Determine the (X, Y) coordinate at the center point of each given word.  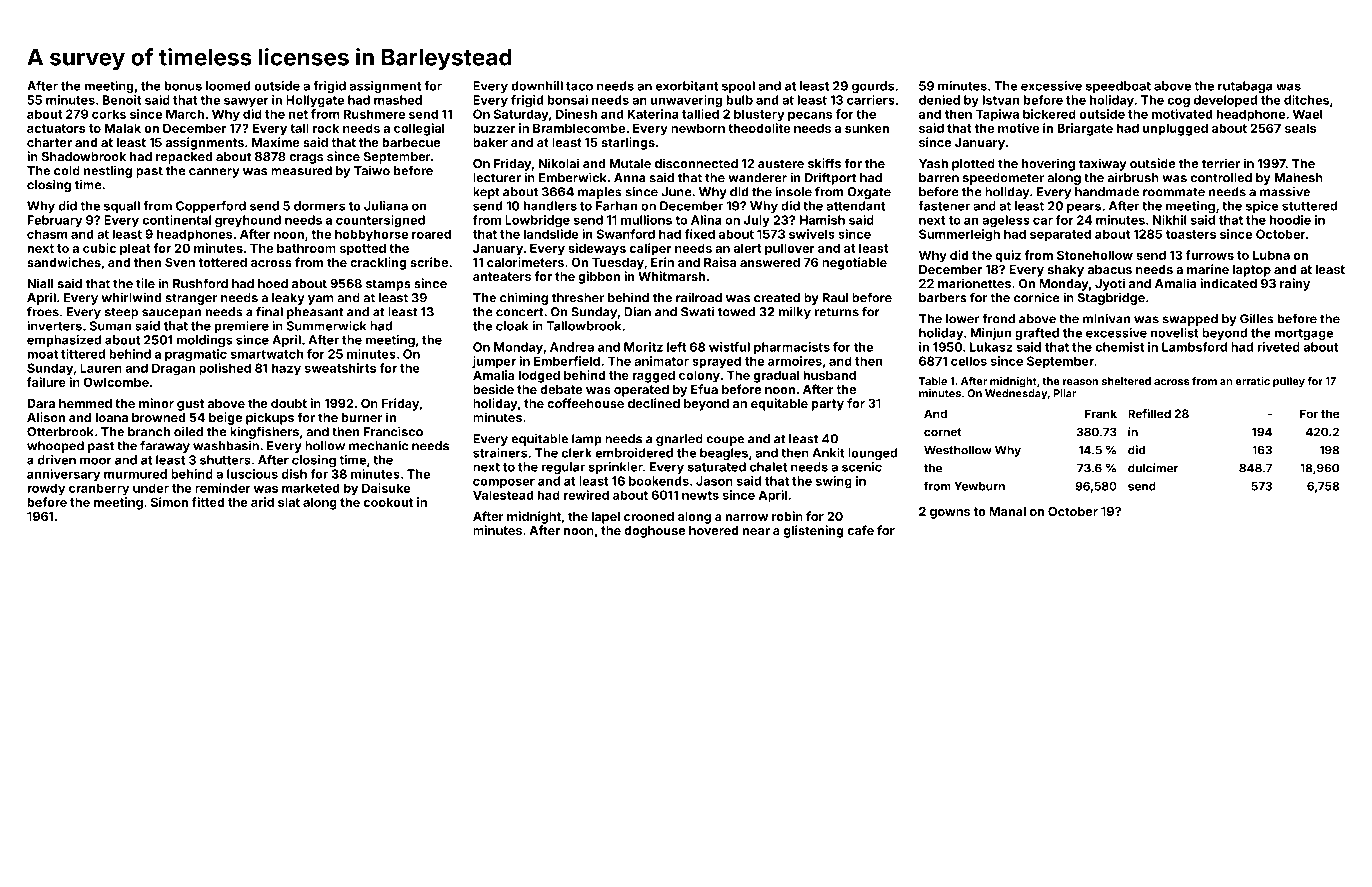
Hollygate (315, 101)
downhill (537, 86)
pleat (135, 249)
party (828, 405)
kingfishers (264, 432)
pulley (1289, 382)
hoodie (1290, 220)
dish (294, 474)
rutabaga (1245, 87)
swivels (812, 234)
